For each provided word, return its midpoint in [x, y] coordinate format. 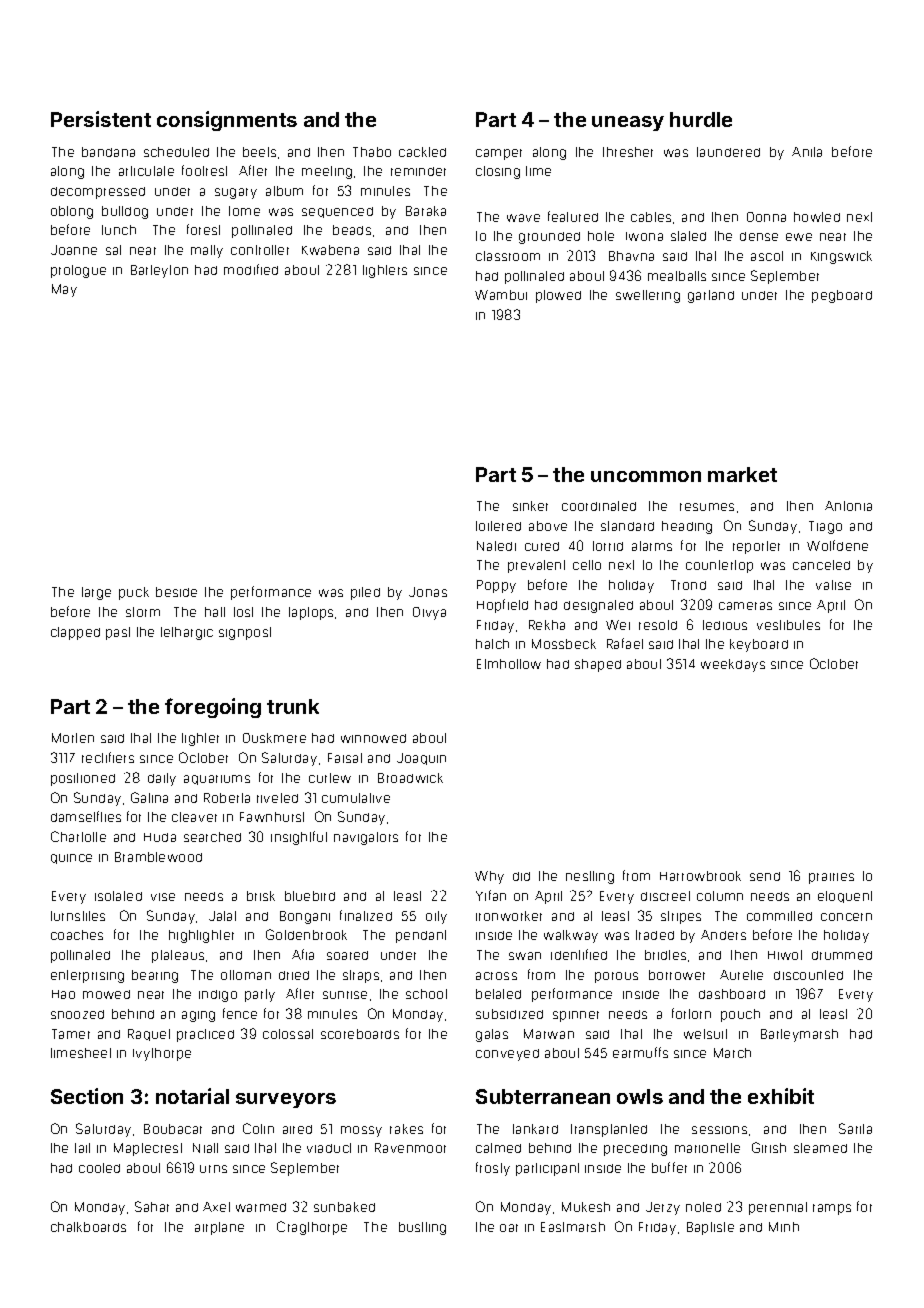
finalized [366, 915]
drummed [842, 955]
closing [498, 172]
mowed [106, 994]
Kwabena [330, 250]
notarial [192, 1096]
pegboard [842, 296]
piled [365, 593]
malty [207, 251]
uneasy [628, 123]
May [64, 290]
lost [243, 612]
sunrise [345, 995]
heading [687, 527]
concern [846, 917]
